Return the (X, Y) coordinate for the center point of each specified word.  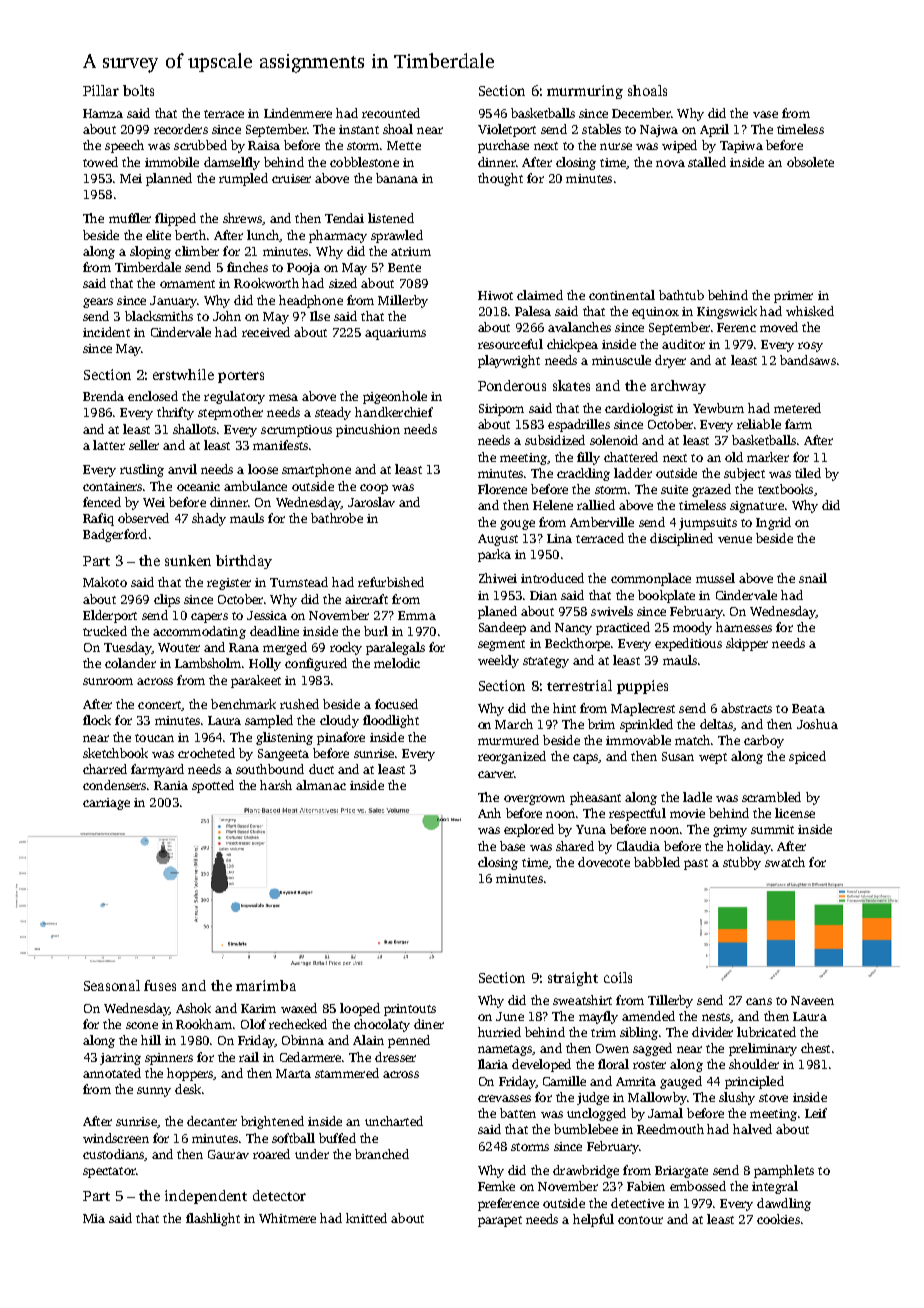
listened (391, 218)
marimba (266, 985)
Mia (94, 1218)
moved (779, 327)
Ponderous (512, 385)
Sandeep (502, 628)
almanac (321, 785)
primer (793, 297)
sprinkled (646, 725)
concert (160, 706)
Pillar (101, 90)
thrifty (175, 413)
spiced (807, 757)
